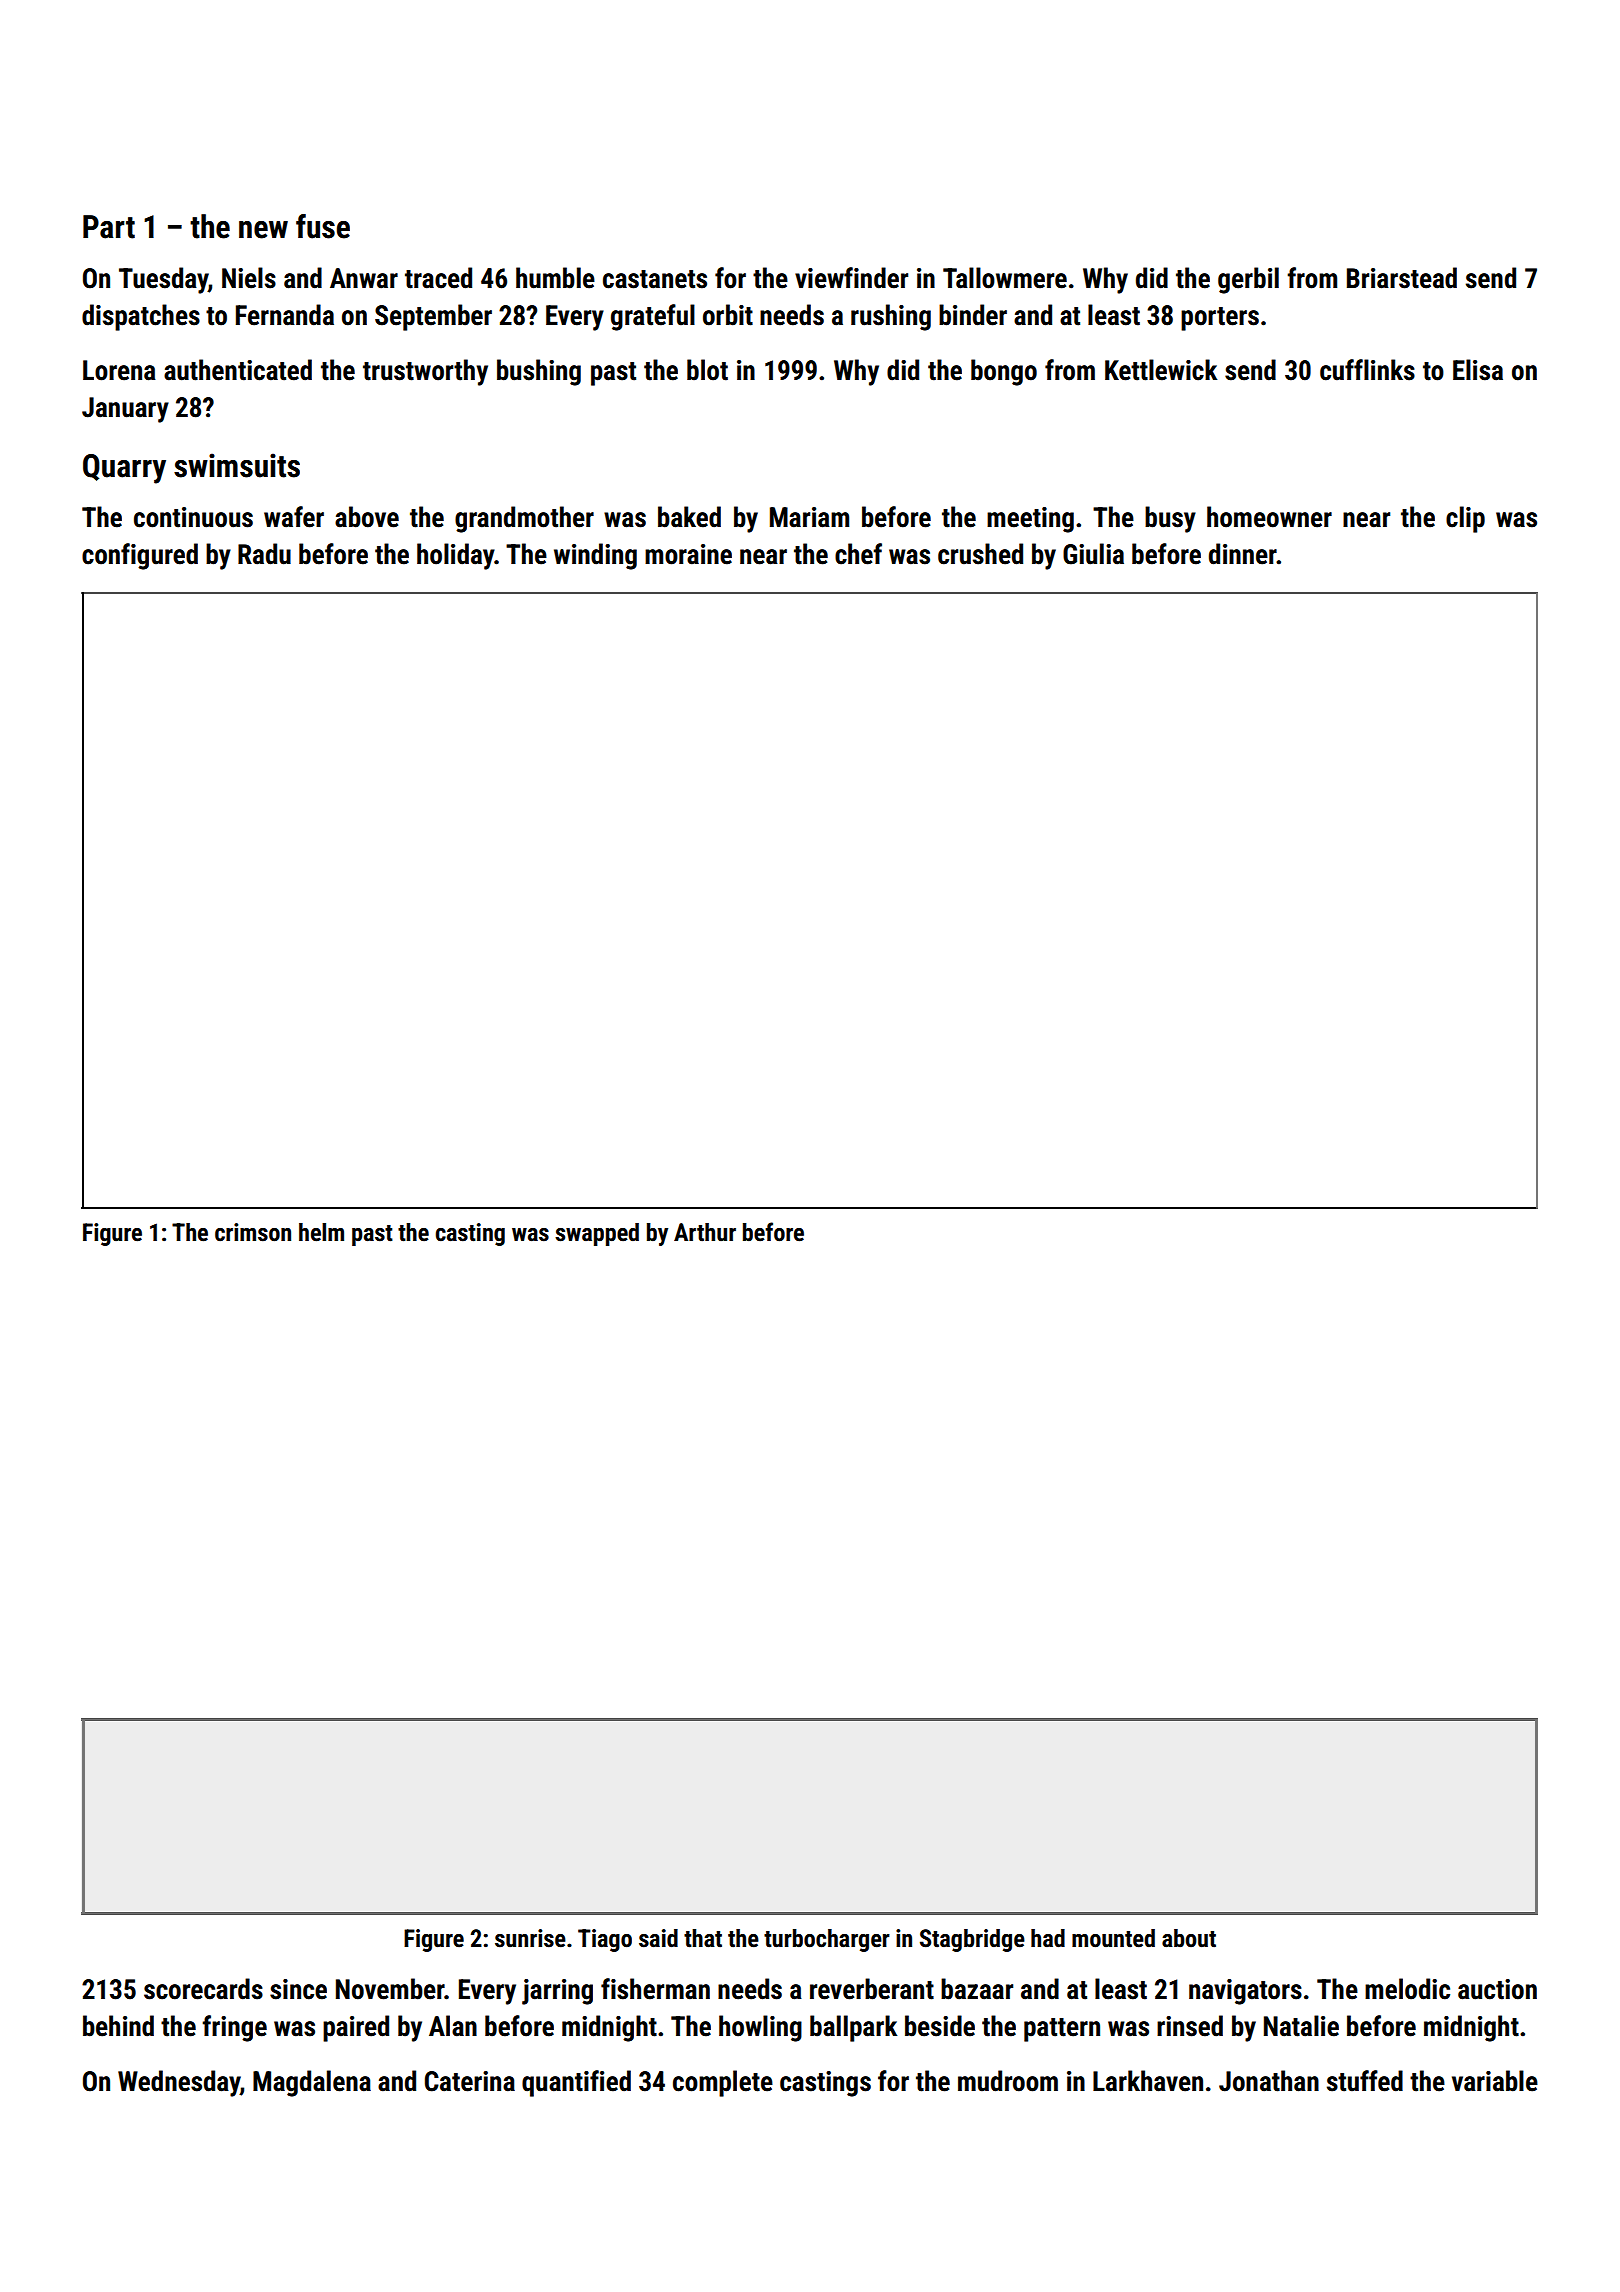 The height and width of the page is (2292, 1620). Describe the element at coordinates (655, 279) in the page. I see `castanets` at that location.
